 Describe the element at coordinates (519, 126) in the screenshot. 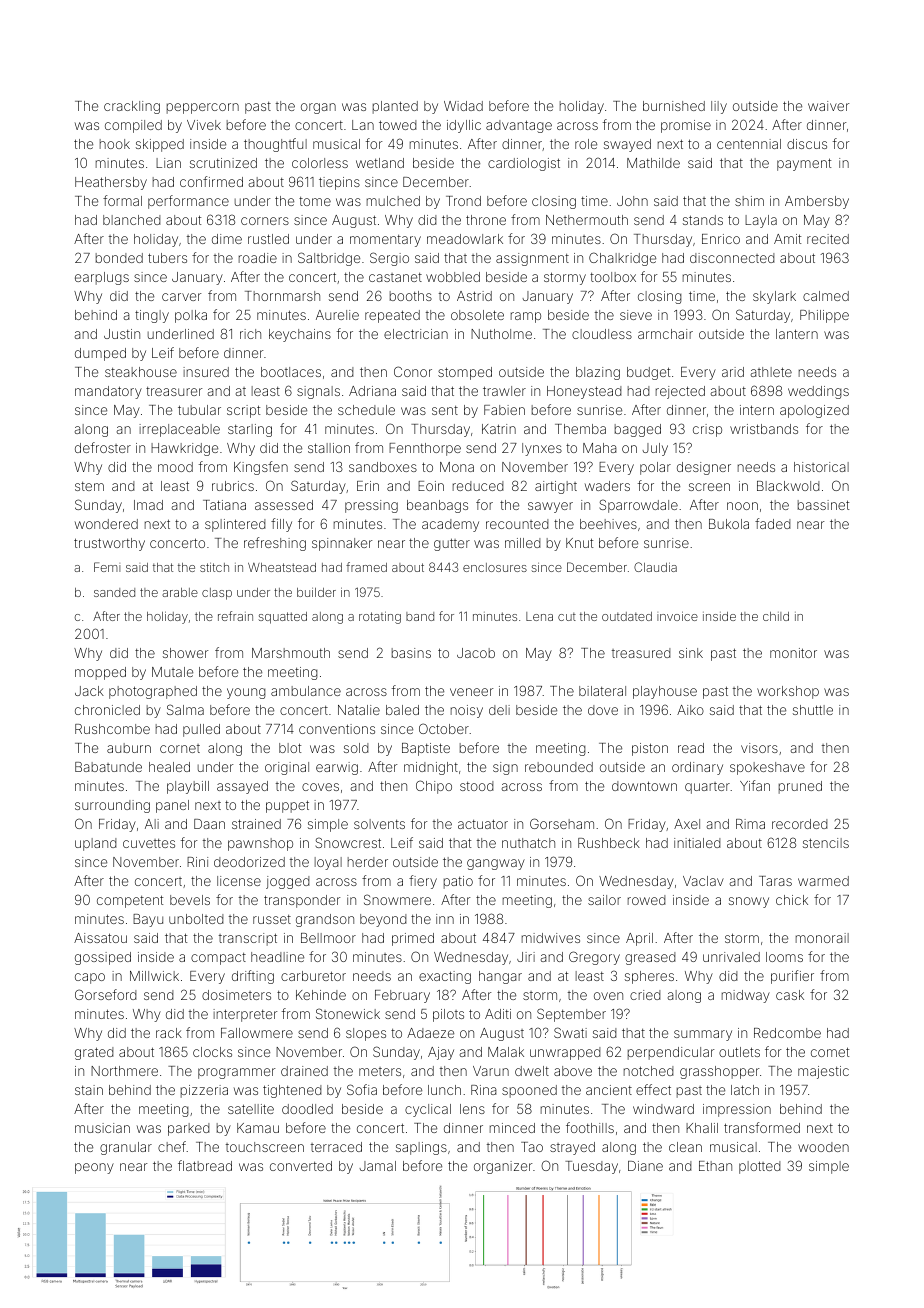

I see `advantage` at that location.
